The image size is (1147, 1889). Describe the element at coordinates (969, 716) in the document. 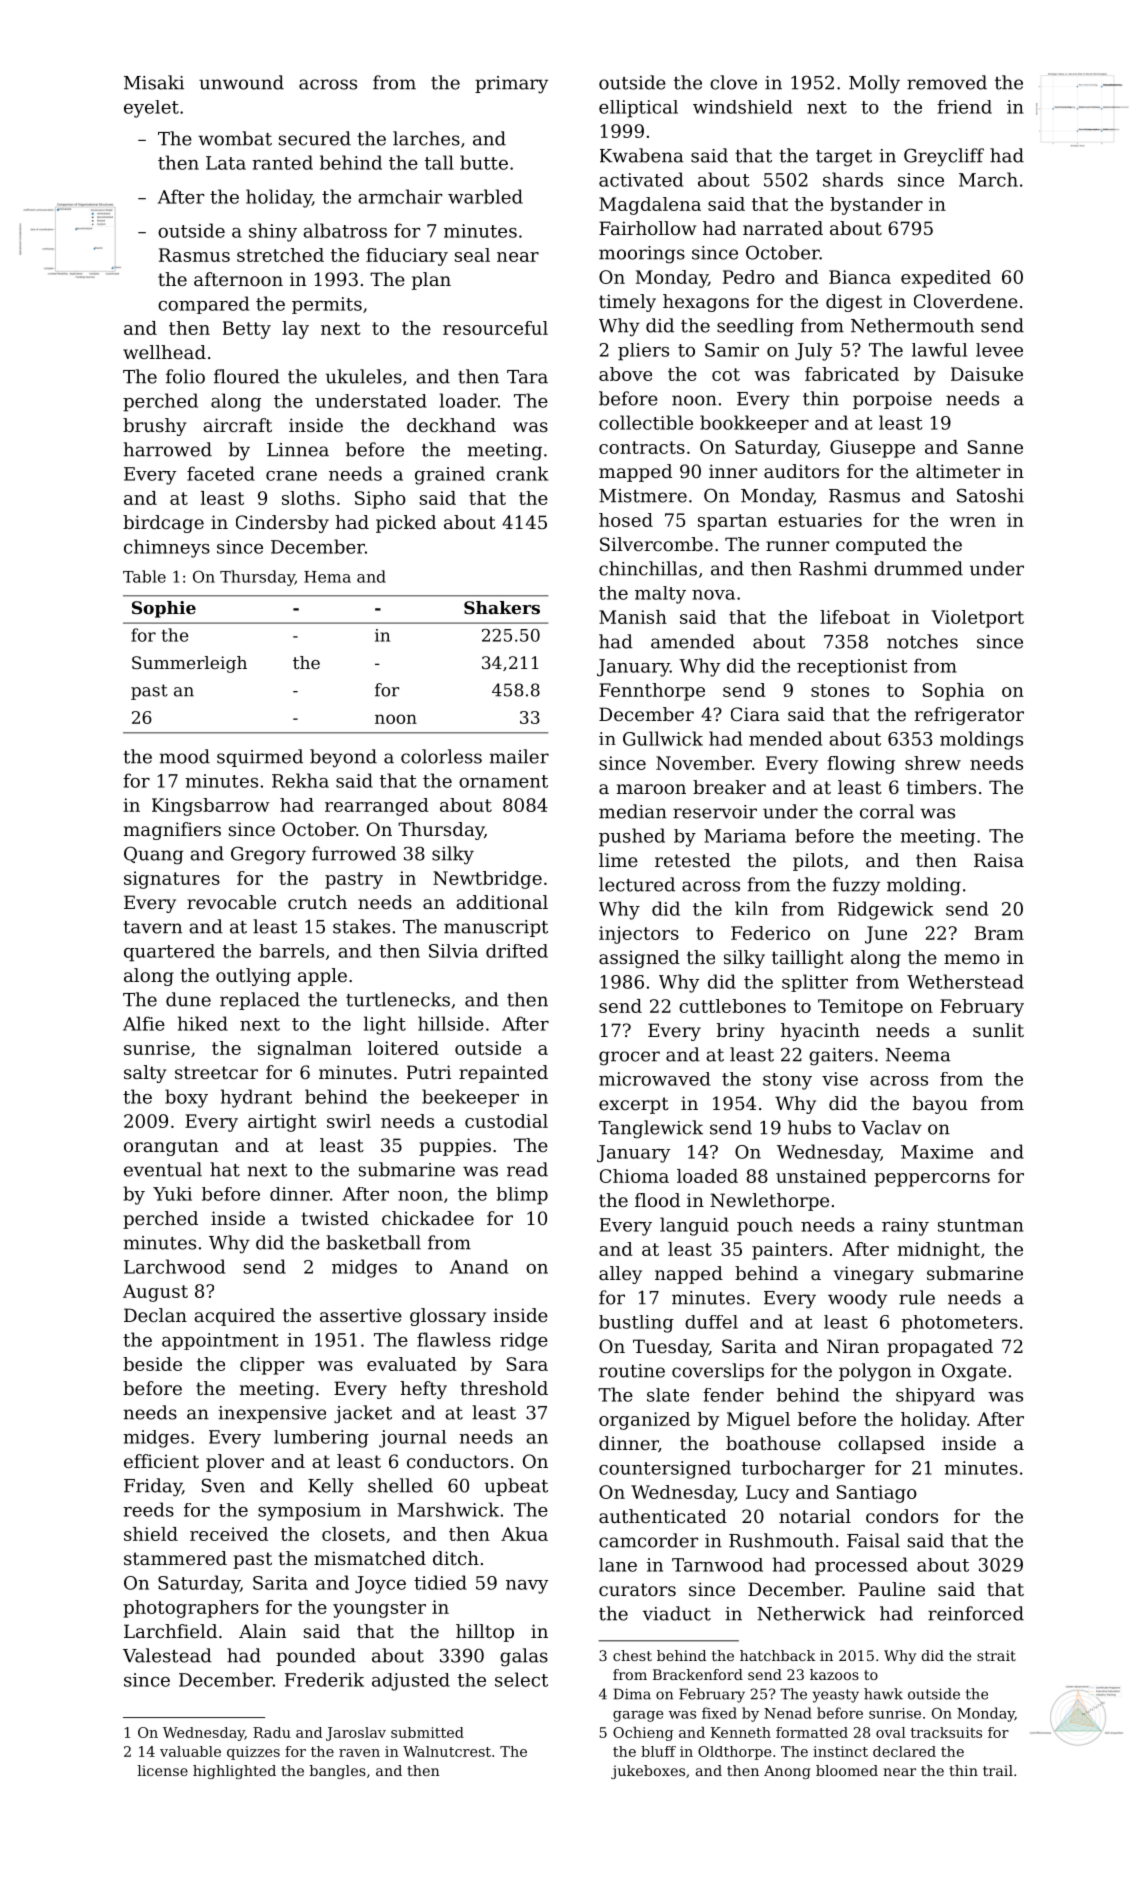

I see `refrigerator` at that location.
